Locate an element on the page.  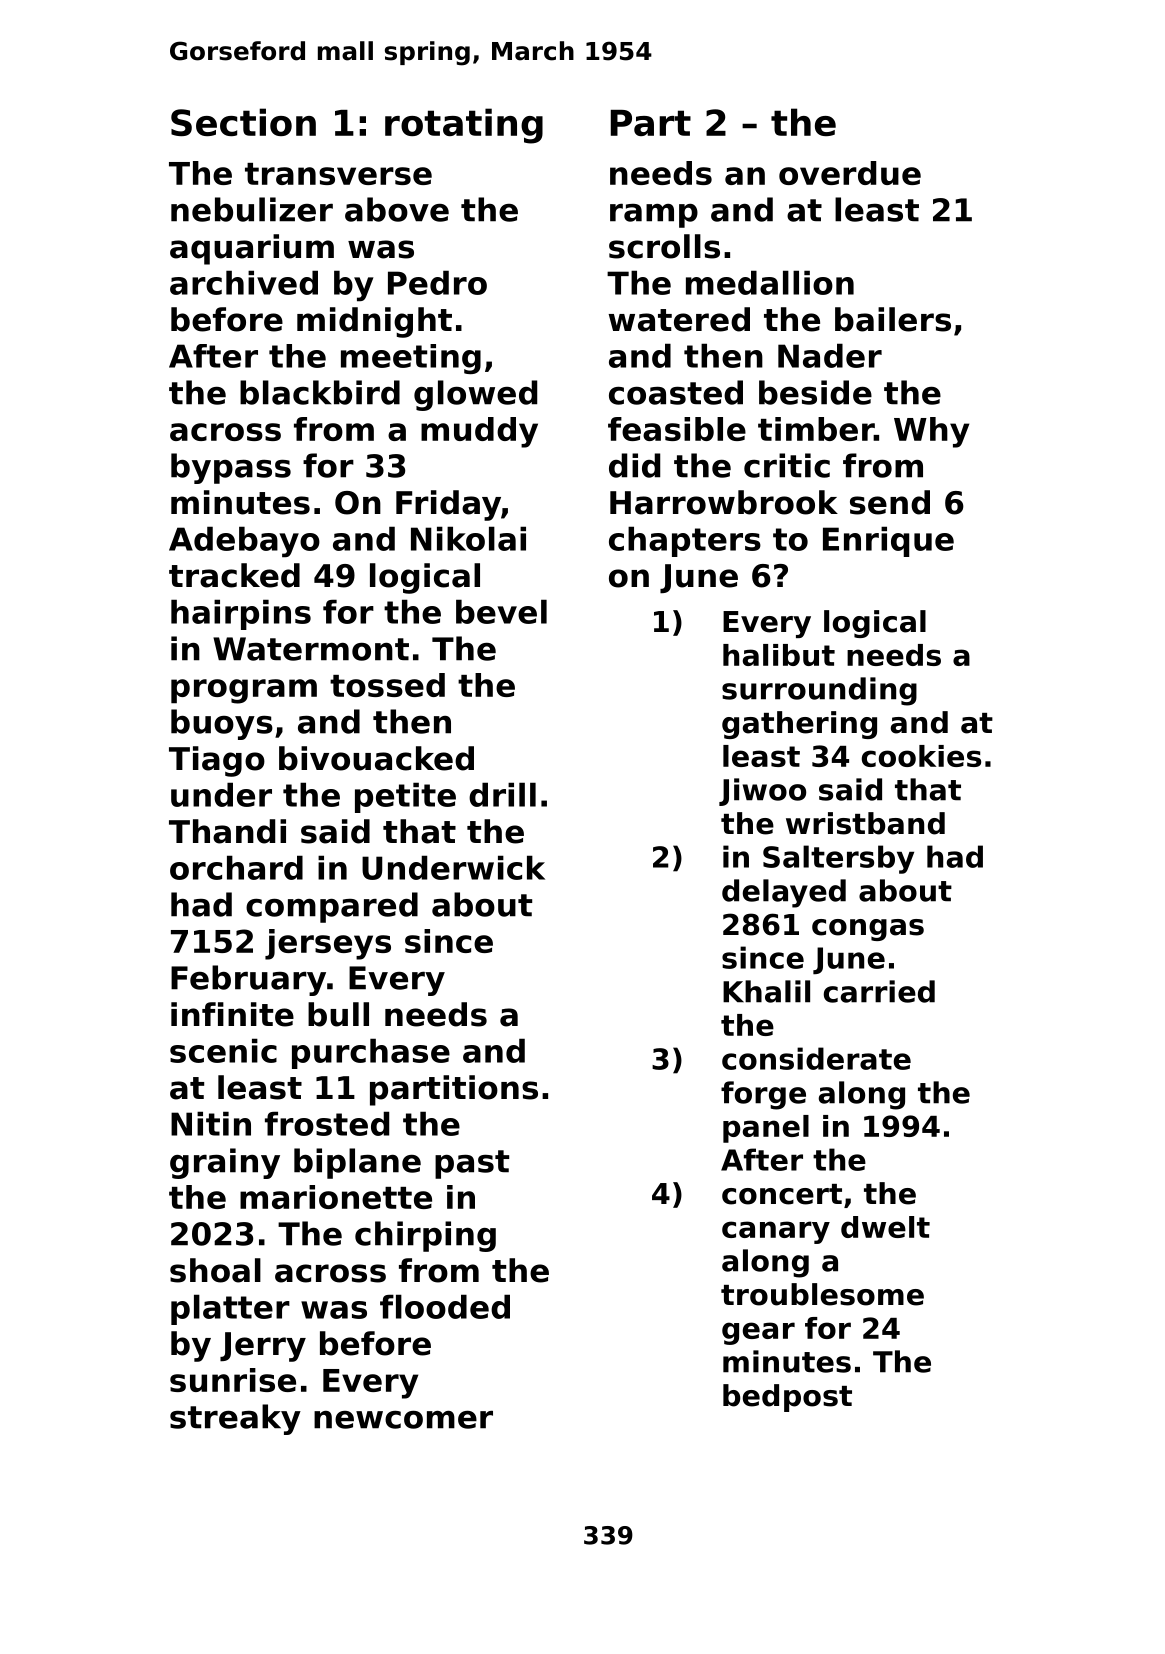
considerate is located at coordinates (816, 1058).
